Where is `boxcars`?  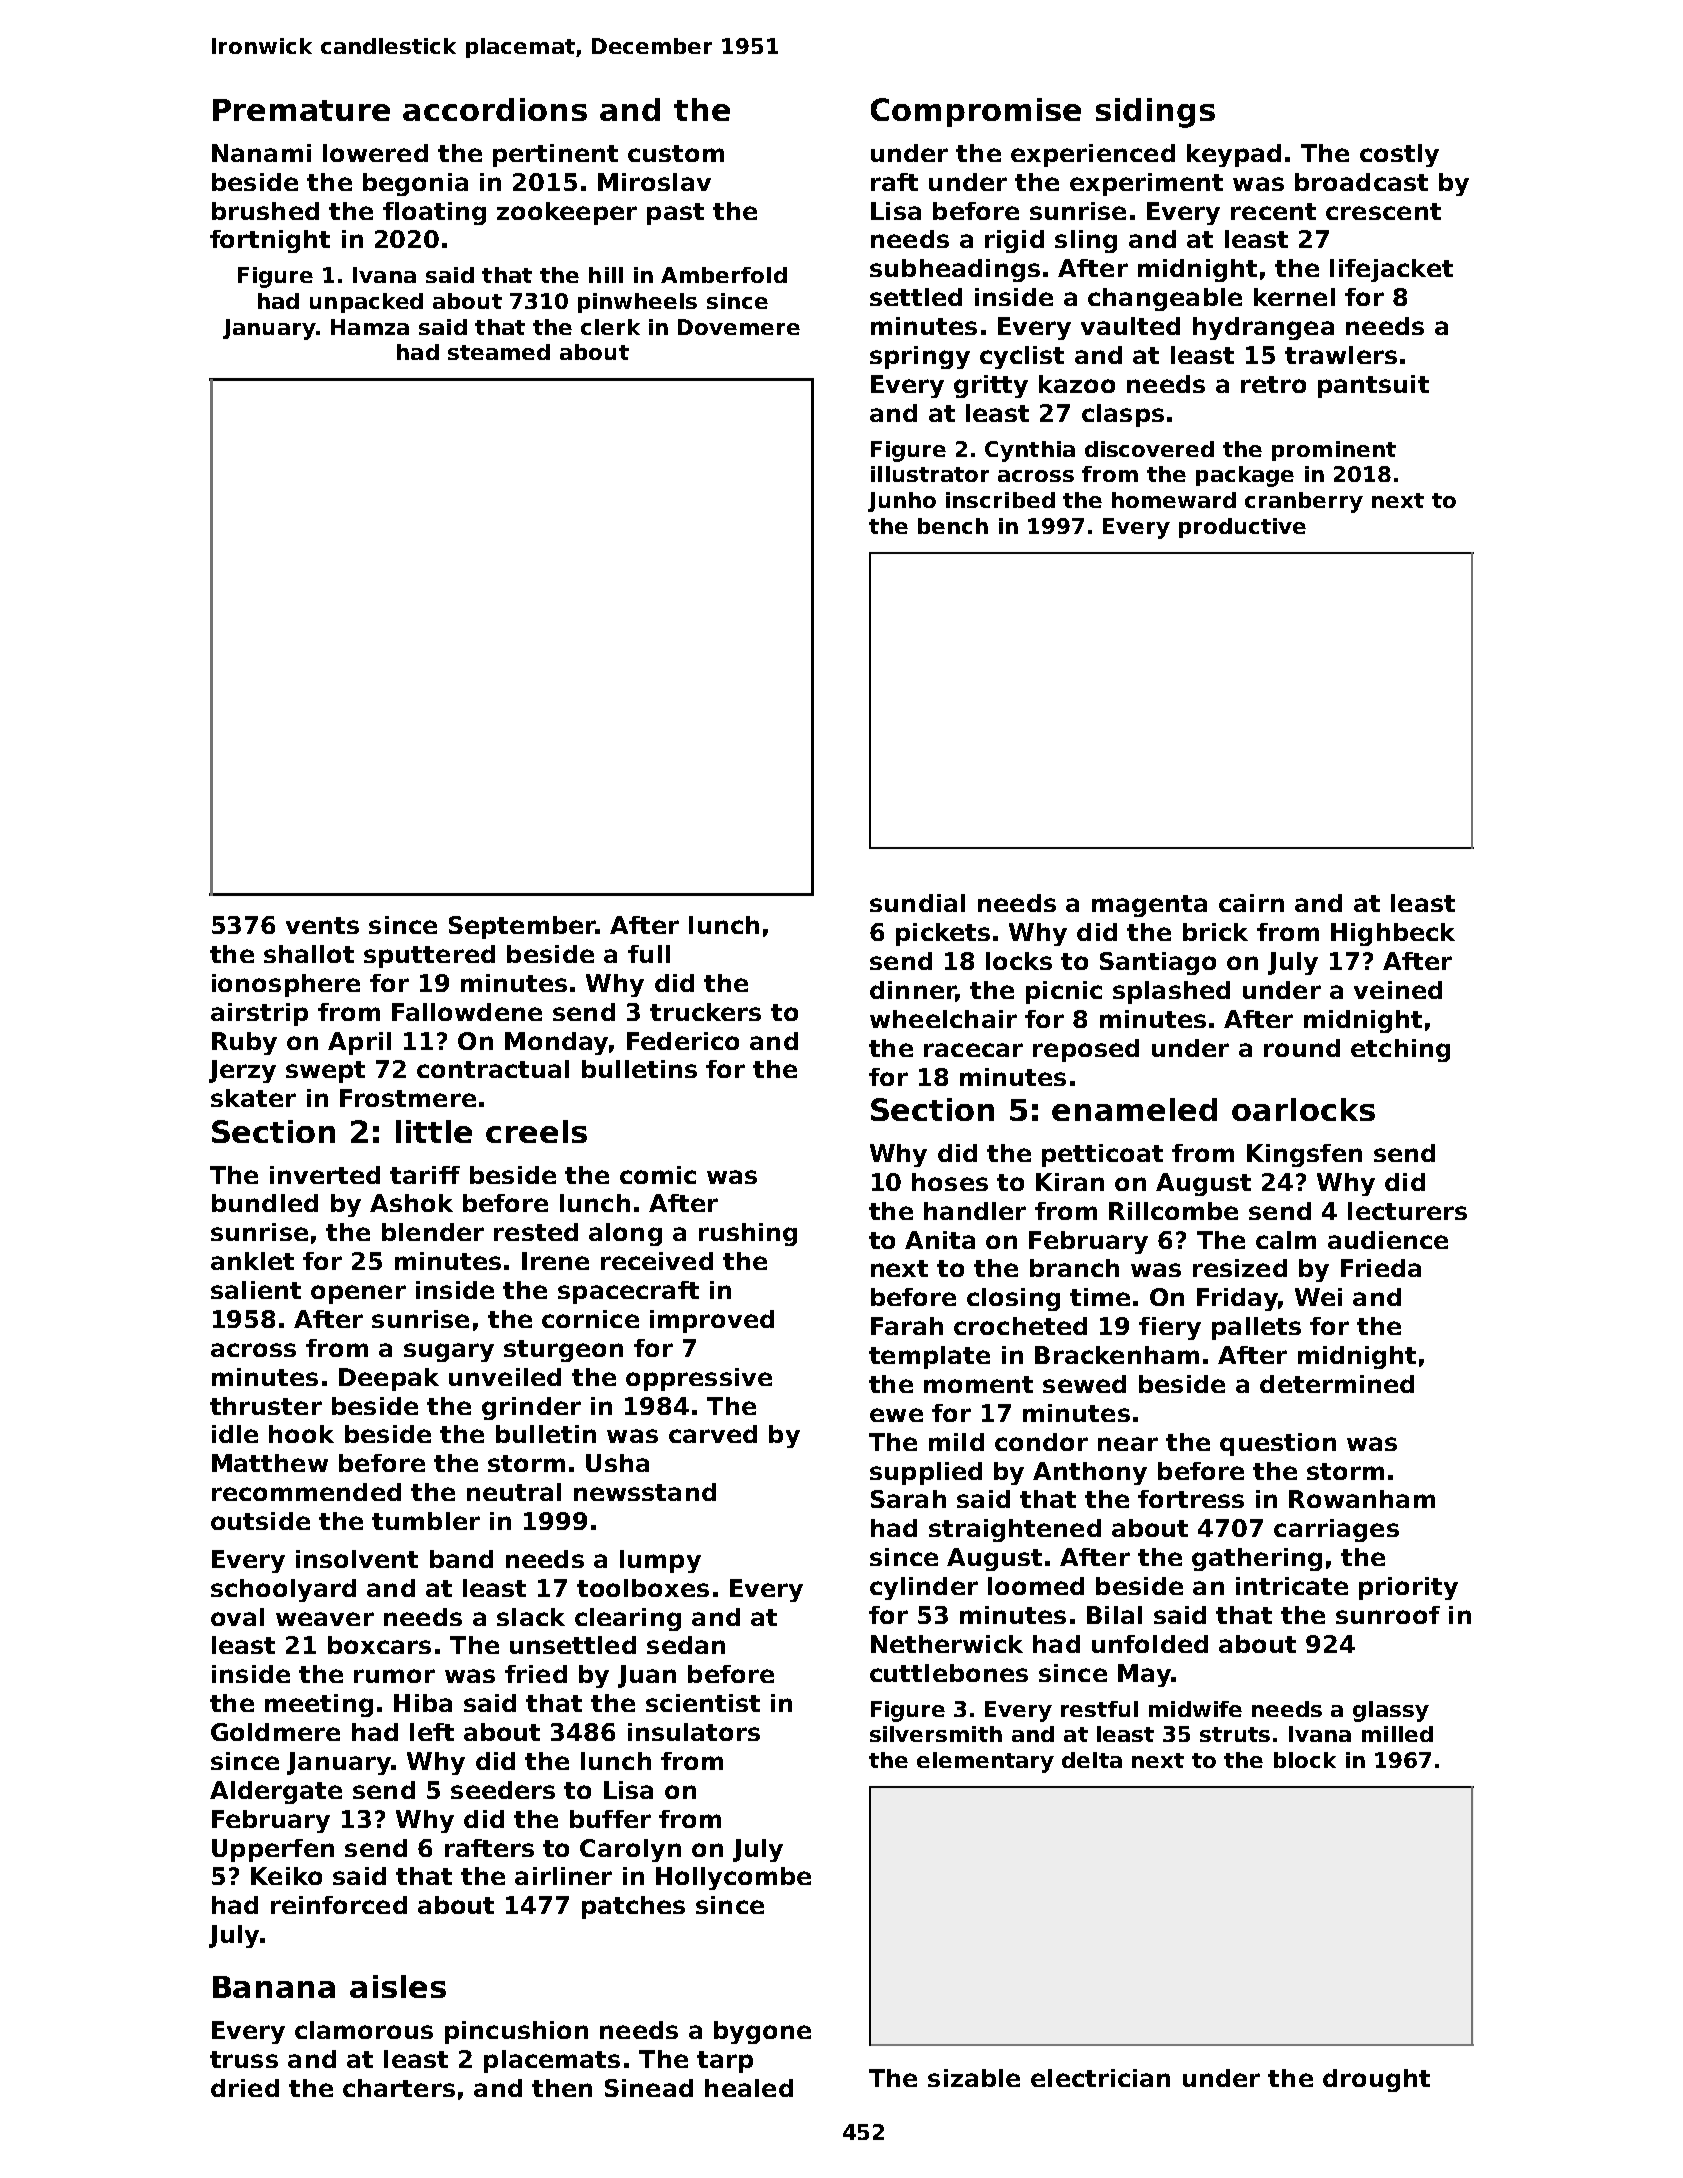 boxcars is located at coordinates (379, 1645).
